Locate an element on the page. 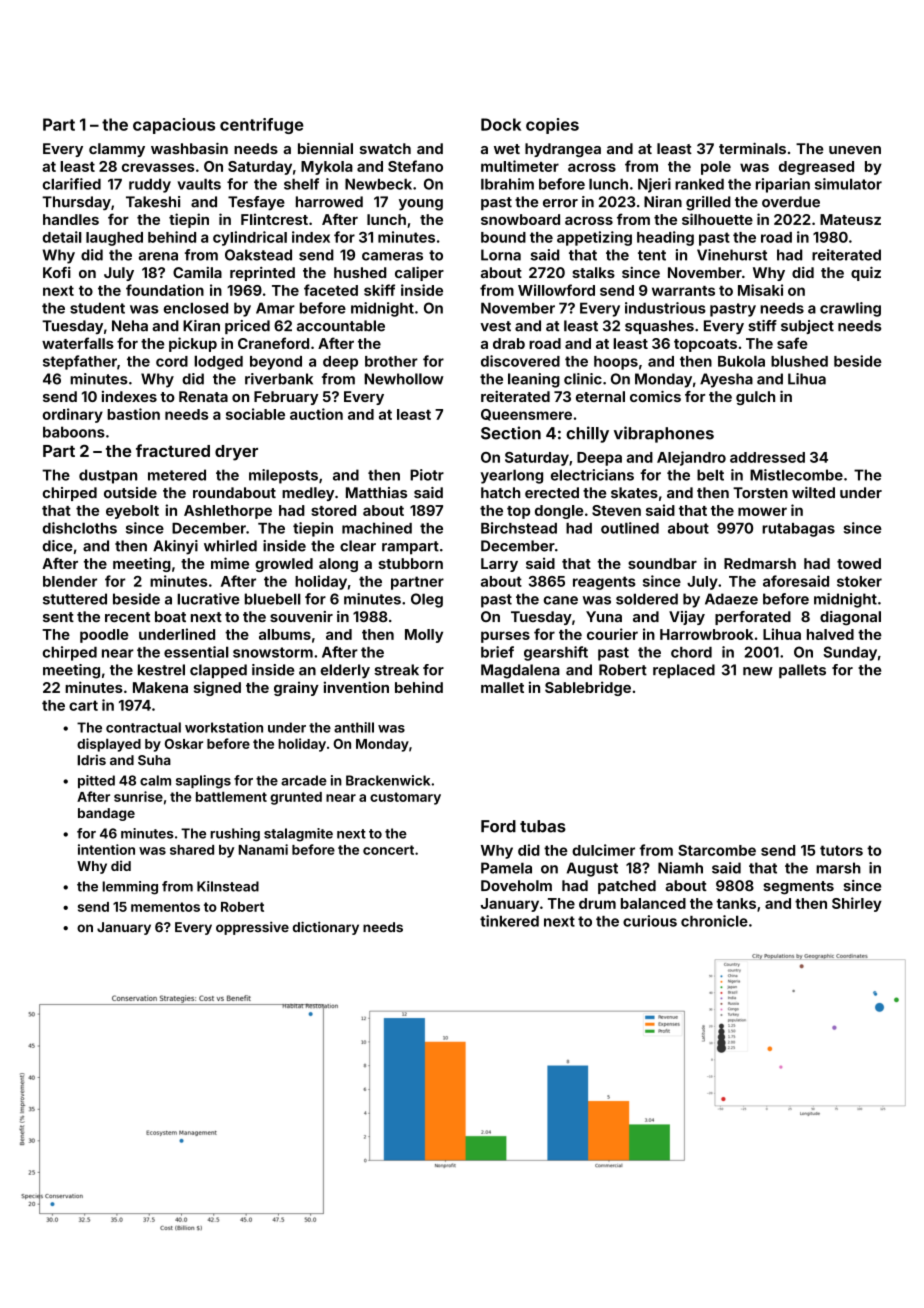 The height and width of the image is (1308, 924). dictionary is located at coordinates (326, 928).
